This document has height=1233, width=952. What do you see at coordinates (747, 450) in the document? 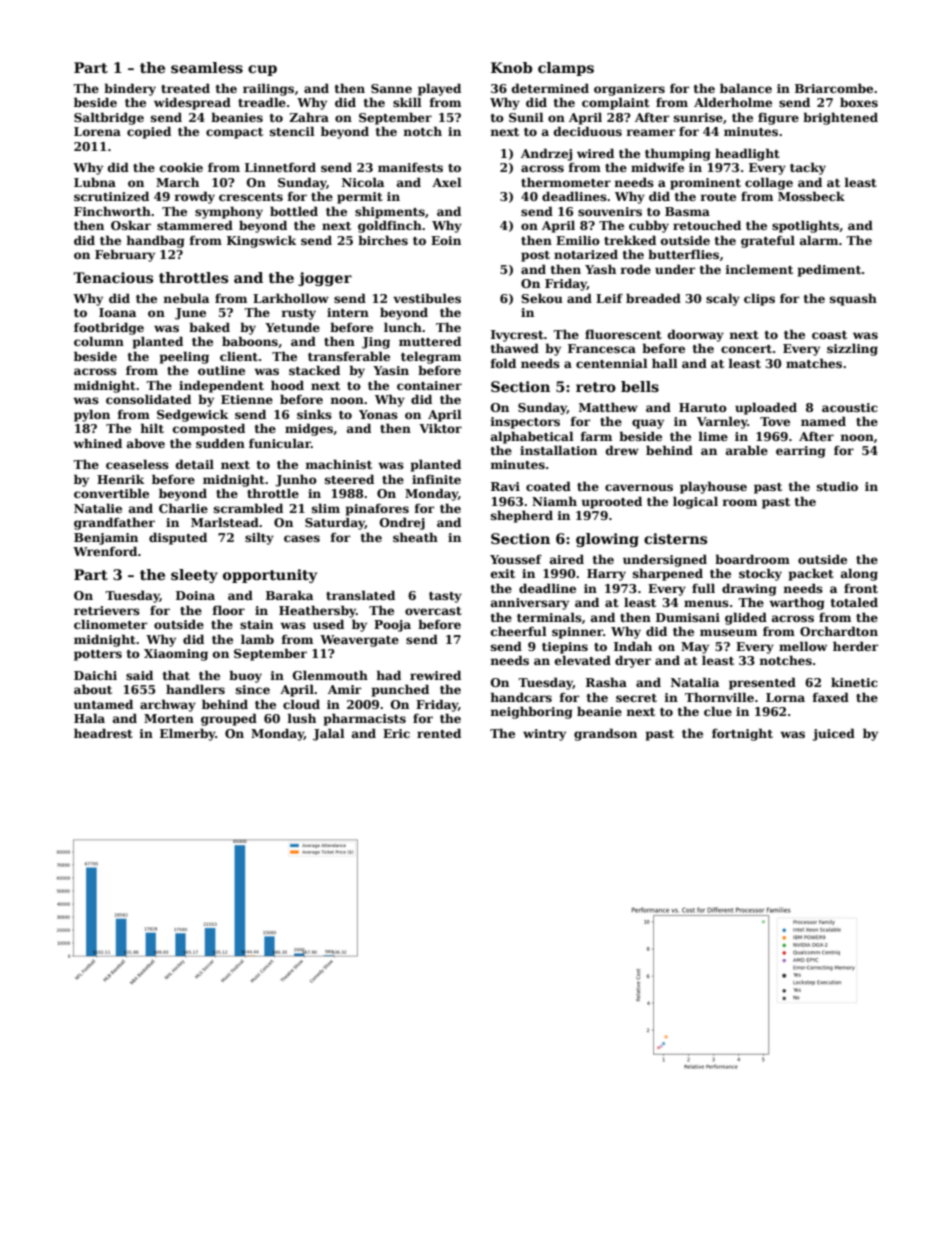
I see `arable` at bounding box center [747, 450].
